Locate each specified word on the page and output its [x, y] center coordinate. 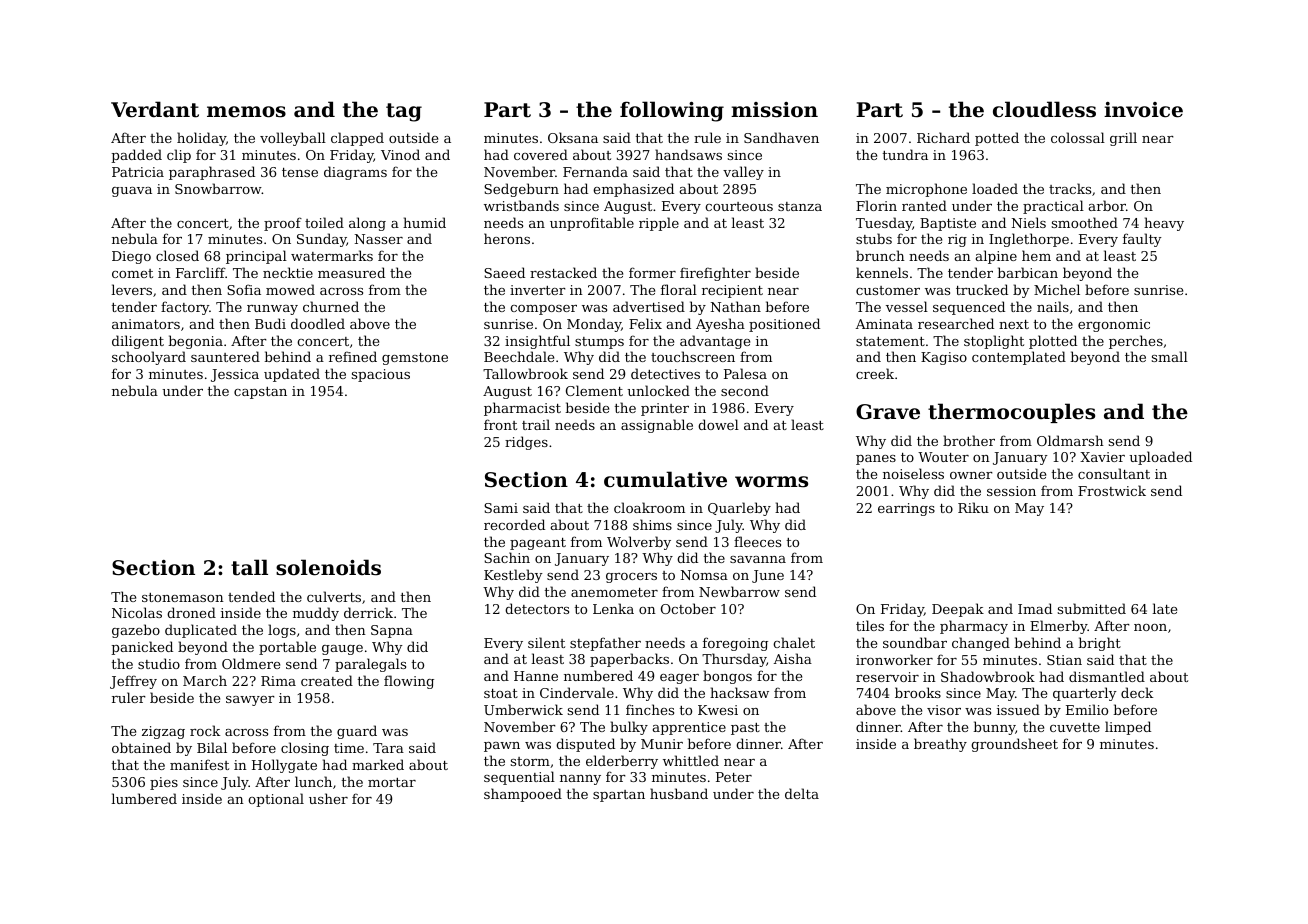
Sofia [244, 289]
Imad [1035, 608]
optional [276, 800]
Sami [501, 508]
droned [191, 612]
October [688, 608]
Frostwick [1112, 490]
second [745, 390]
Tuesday [884, 224]
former [652, 272]
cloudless [1044, 109]
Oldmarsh [1070, 440]
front [500, 424]
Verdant [155, 109]
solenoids [328, 567]
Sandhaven [781, 137]
